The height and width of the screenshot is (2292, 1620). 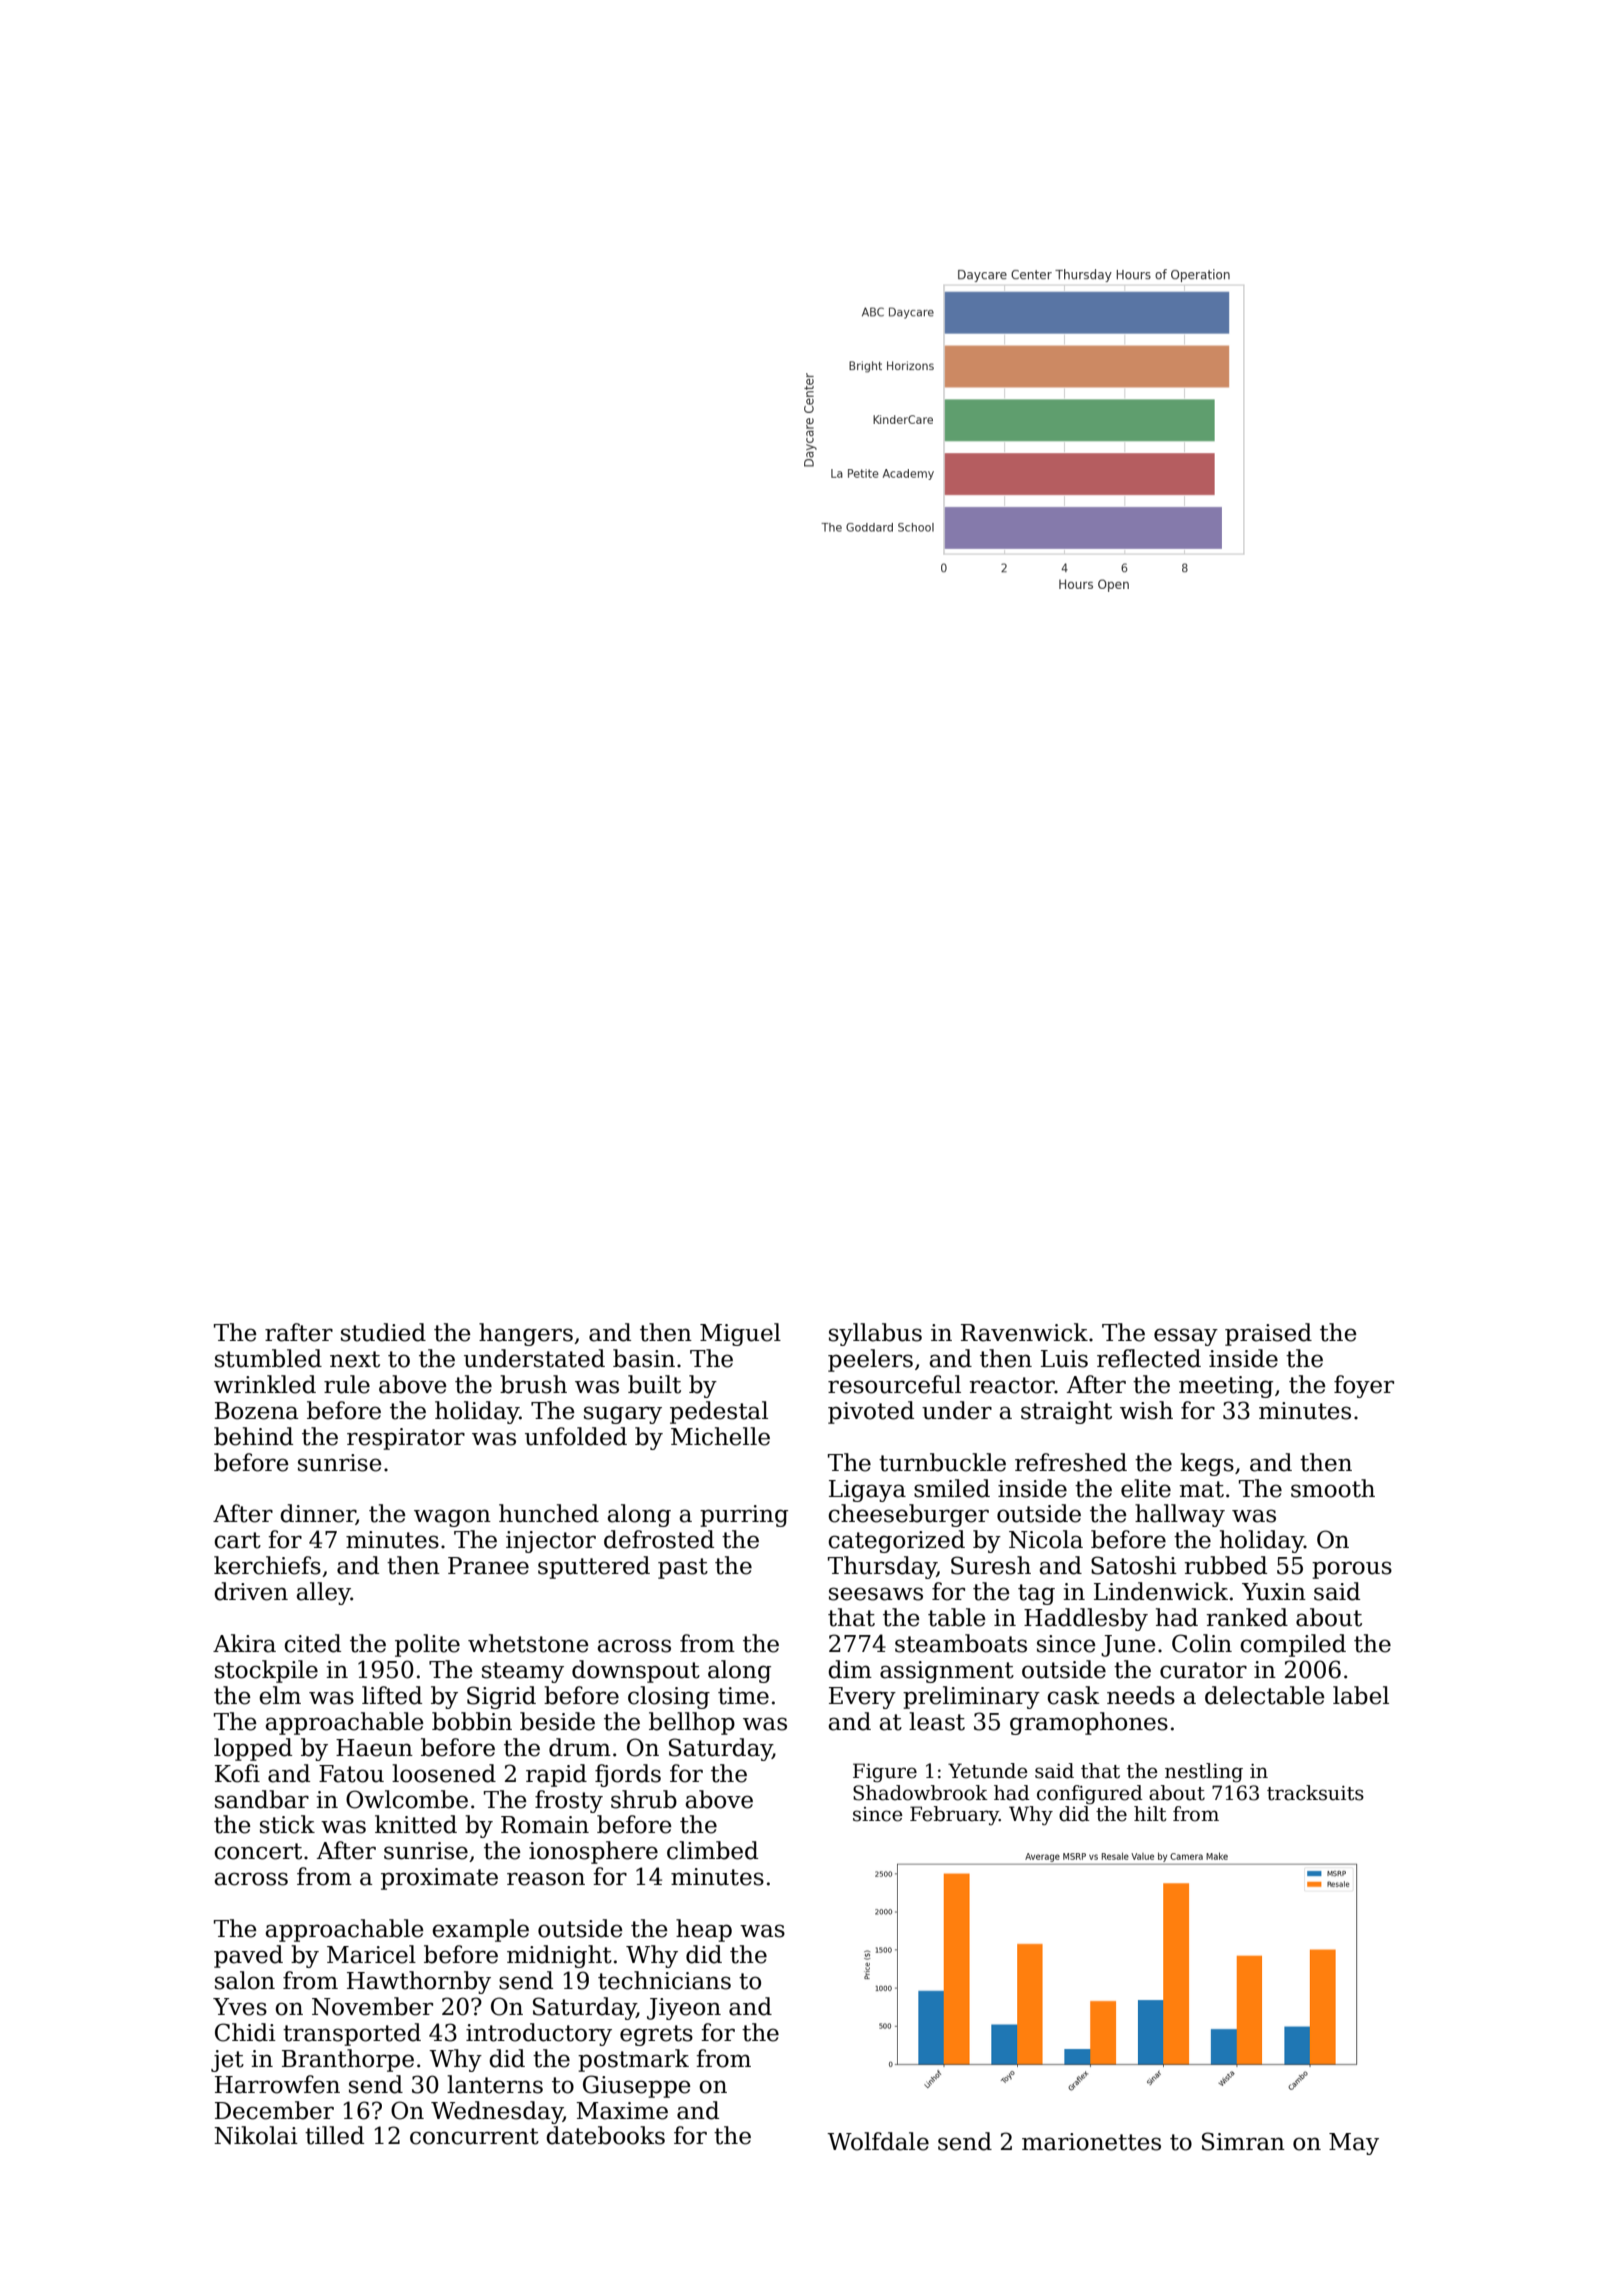 What do you see at coordinates (347, 1384) in the screenshot?
I see `rule` at bounding box center [347, 1384].
